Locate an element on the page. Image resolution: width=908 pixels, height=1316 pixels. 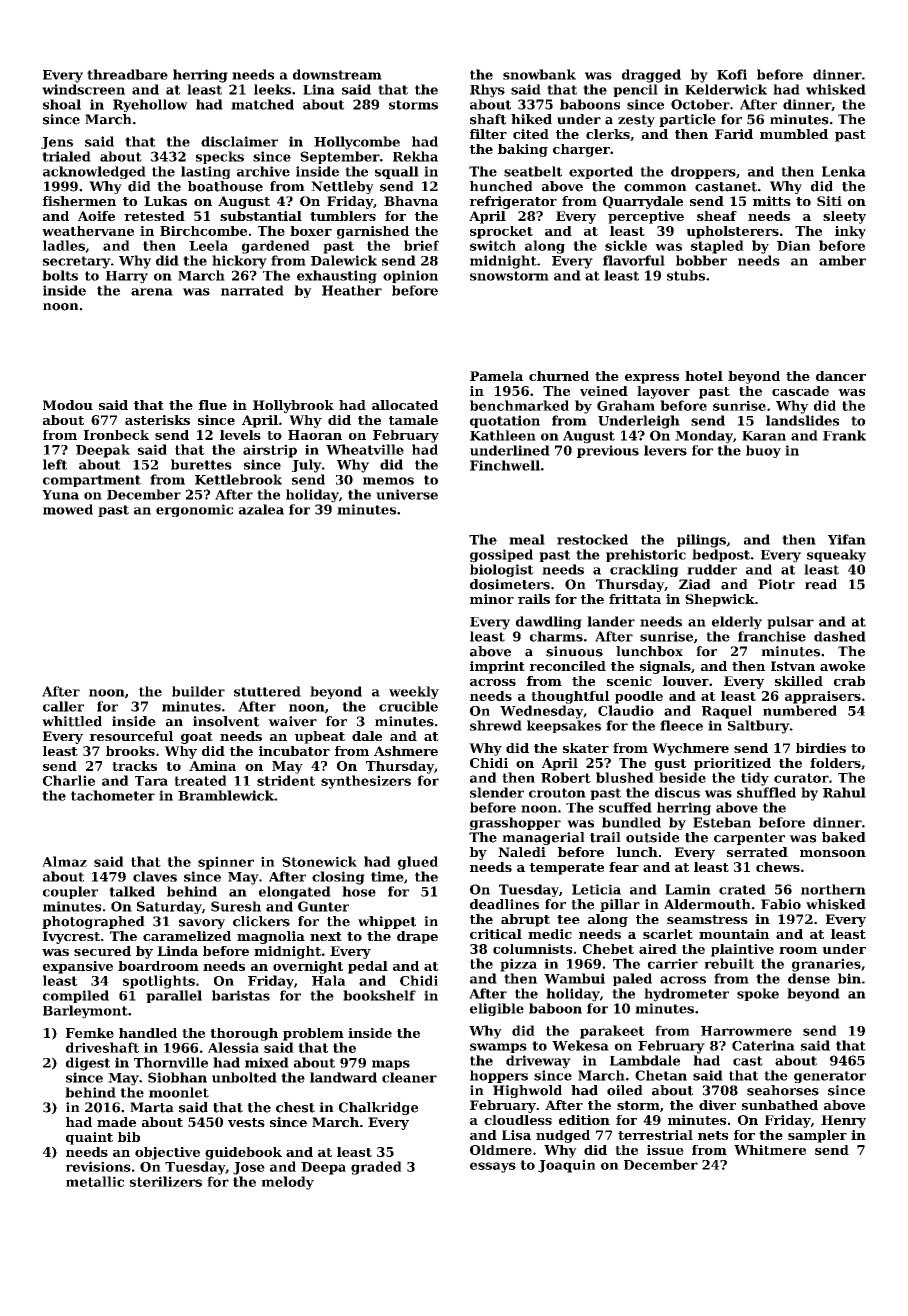
hunched is located at coordinates (501, 186).
